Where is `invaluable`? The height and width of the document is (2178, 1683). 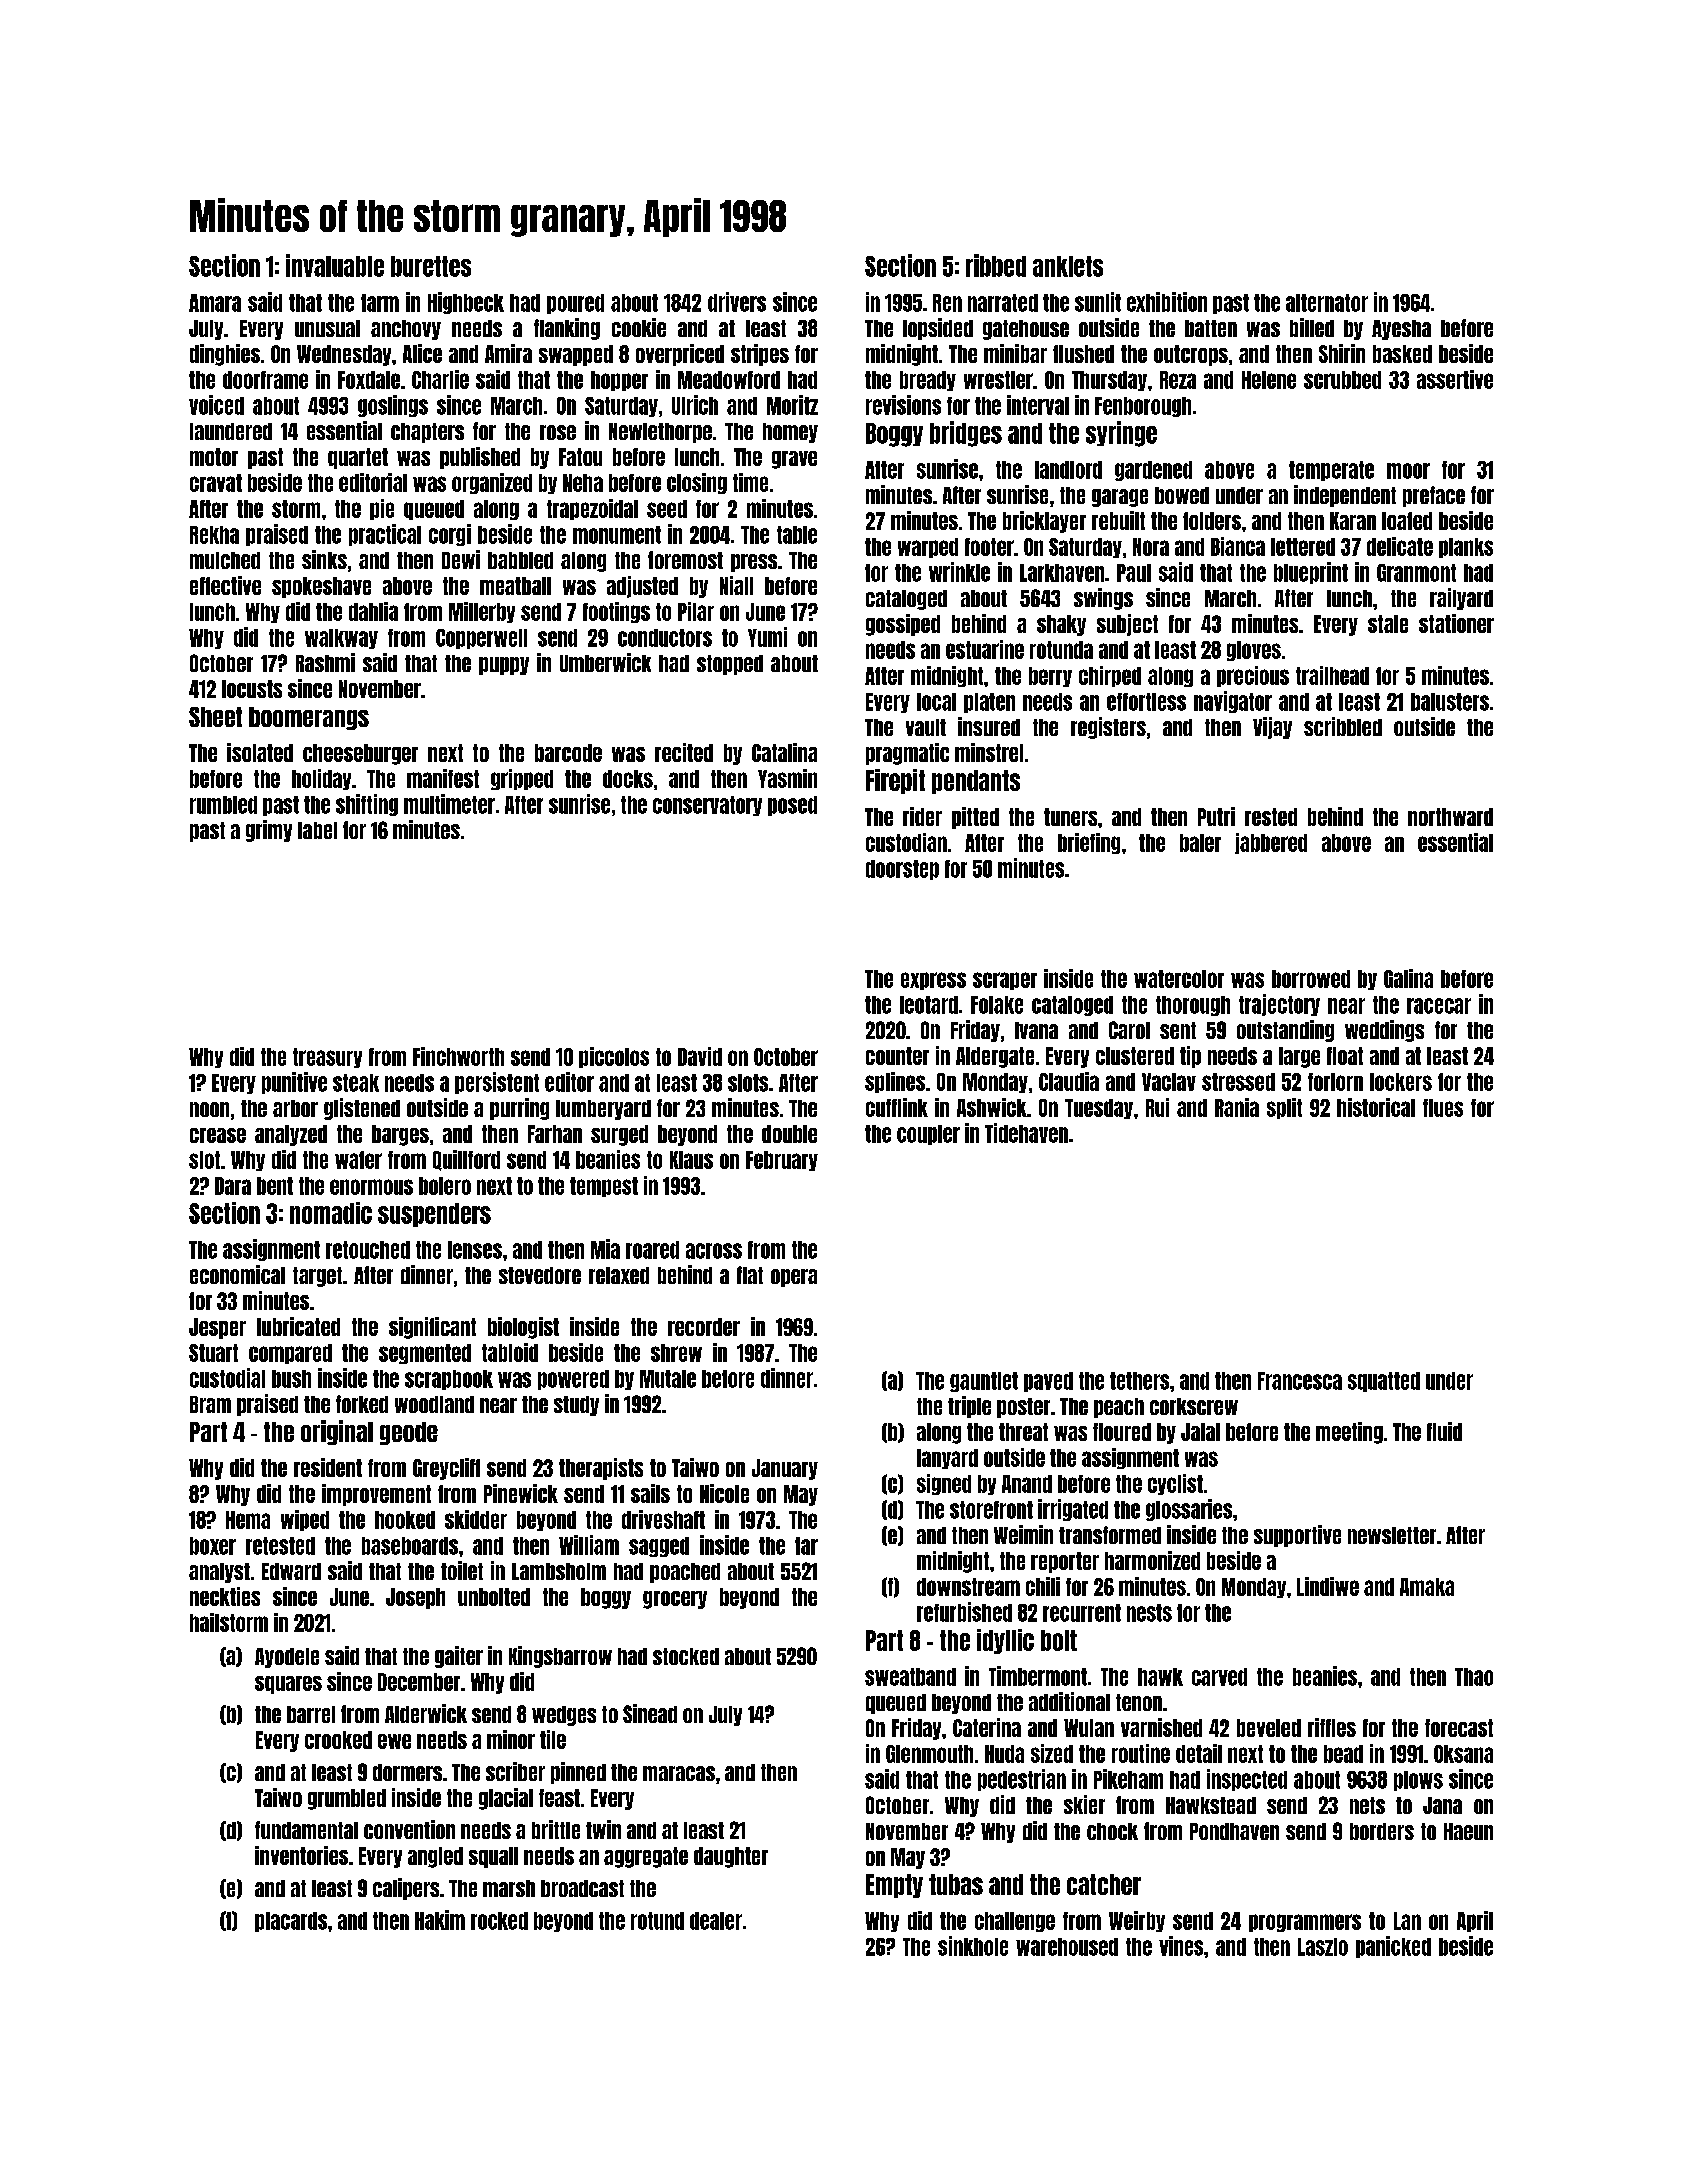
invaluable is located at coordinates (335, 265).
